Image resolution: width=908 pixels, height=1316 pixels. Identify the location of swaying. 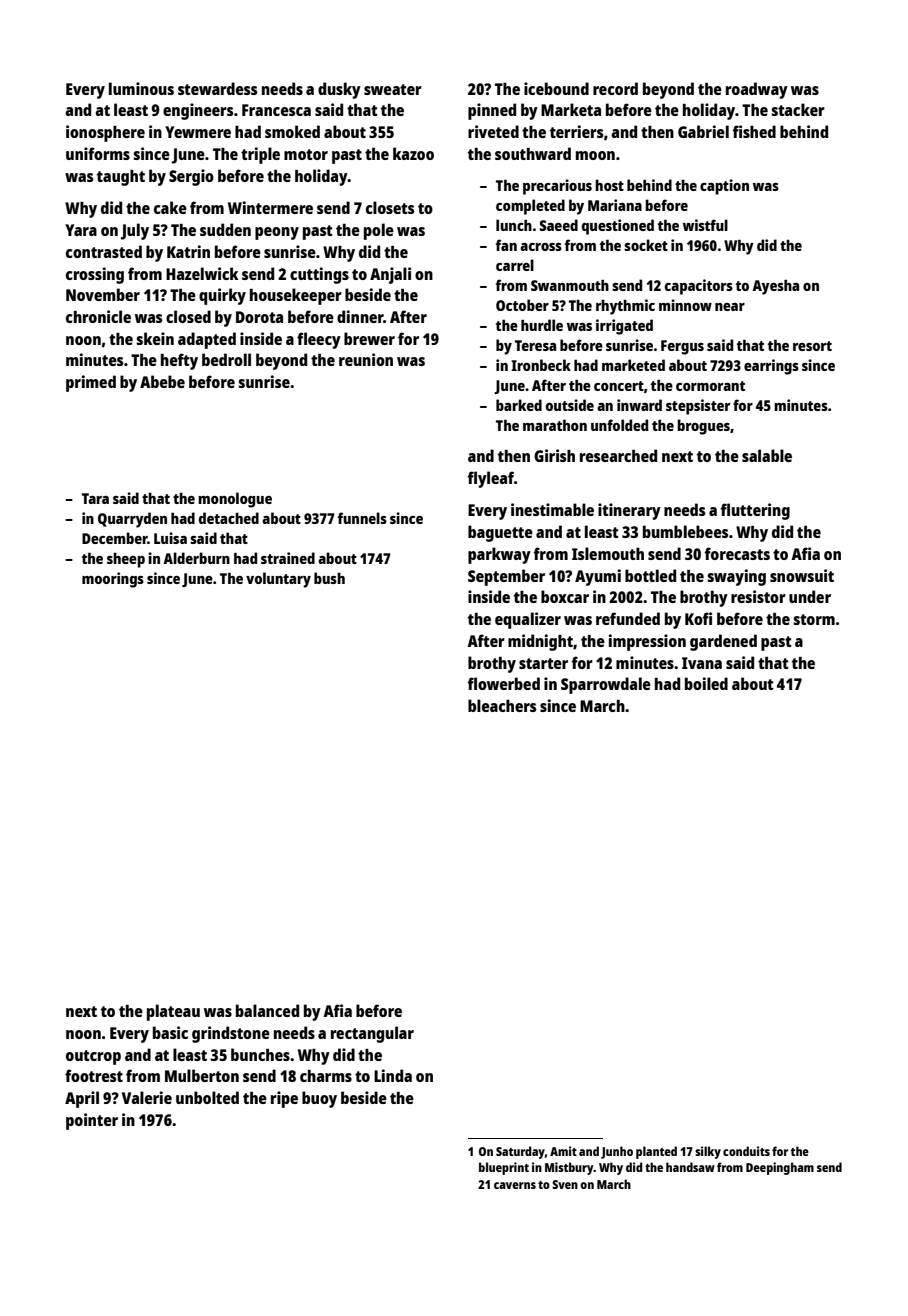
(736, 577).
